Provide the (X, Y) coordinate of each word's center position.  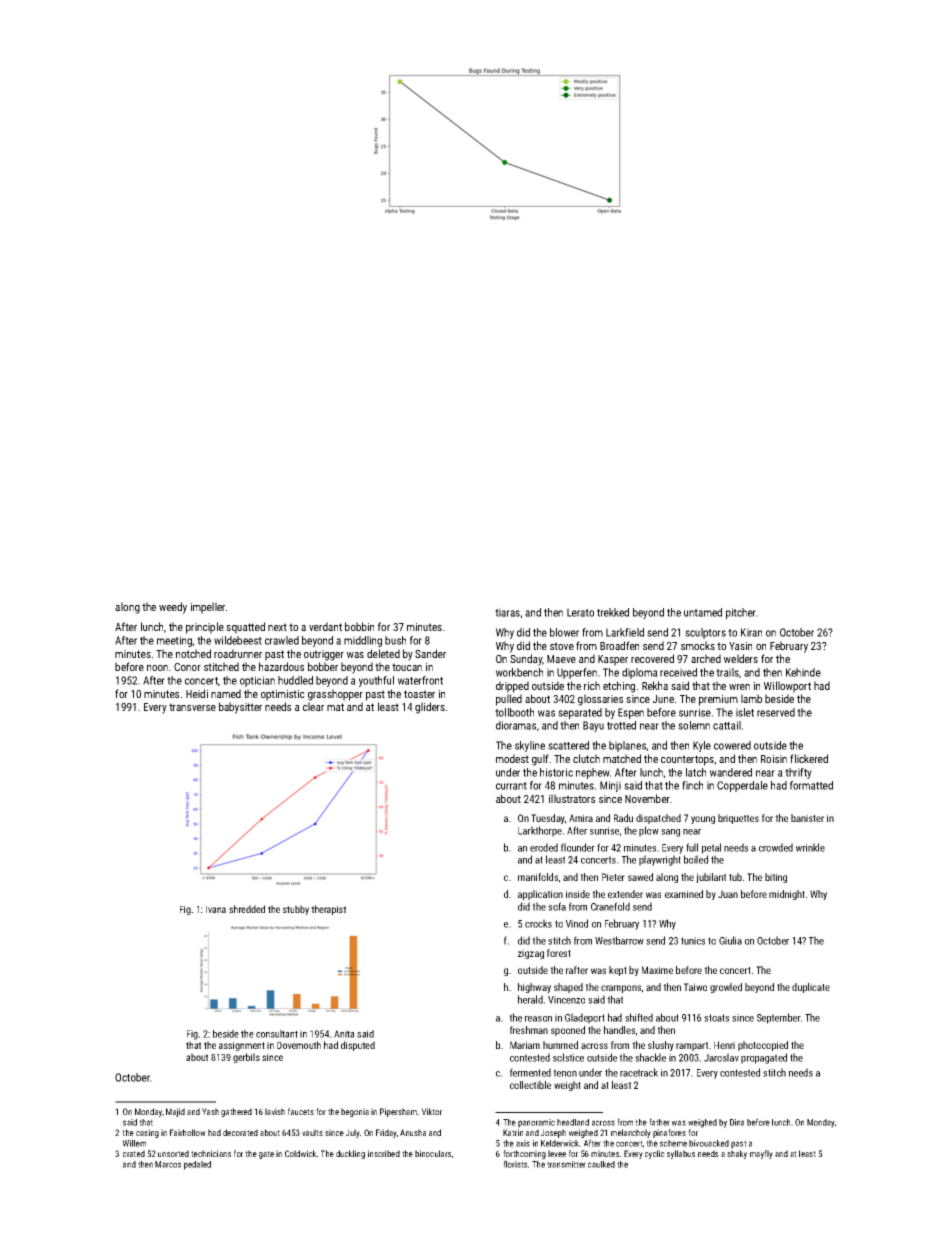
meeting (174, 641)
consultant (277, 1034)
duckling (350, 1154)
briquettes (738, 819)
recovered (652, 658)
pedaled (197, 1165)
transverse (192, 707)
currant (511, 786)
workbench (519, 672)
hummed (560, 1045)
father (659, 1122)
